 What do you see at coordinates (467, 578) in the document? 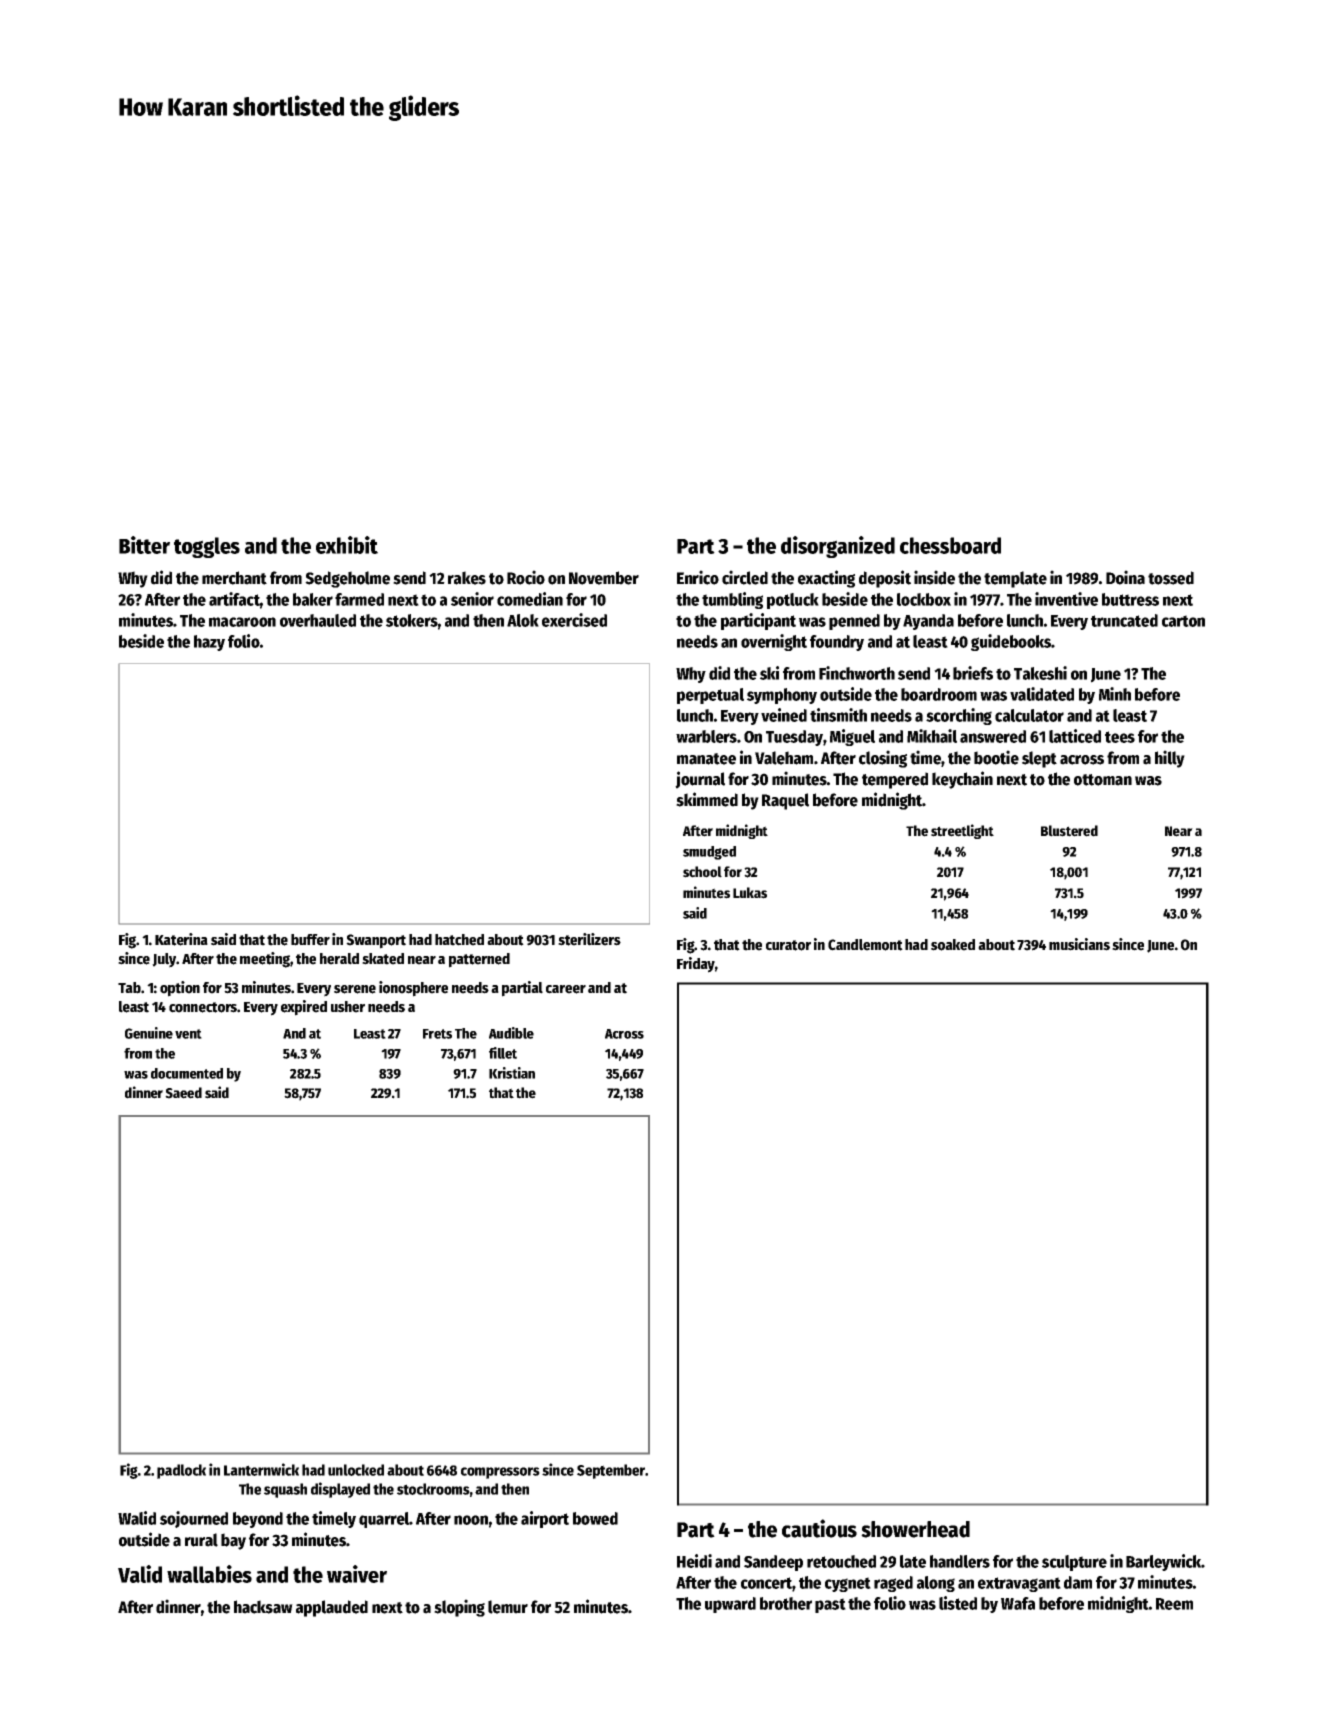
I see `rakes` at bounding box center [467, 578].
